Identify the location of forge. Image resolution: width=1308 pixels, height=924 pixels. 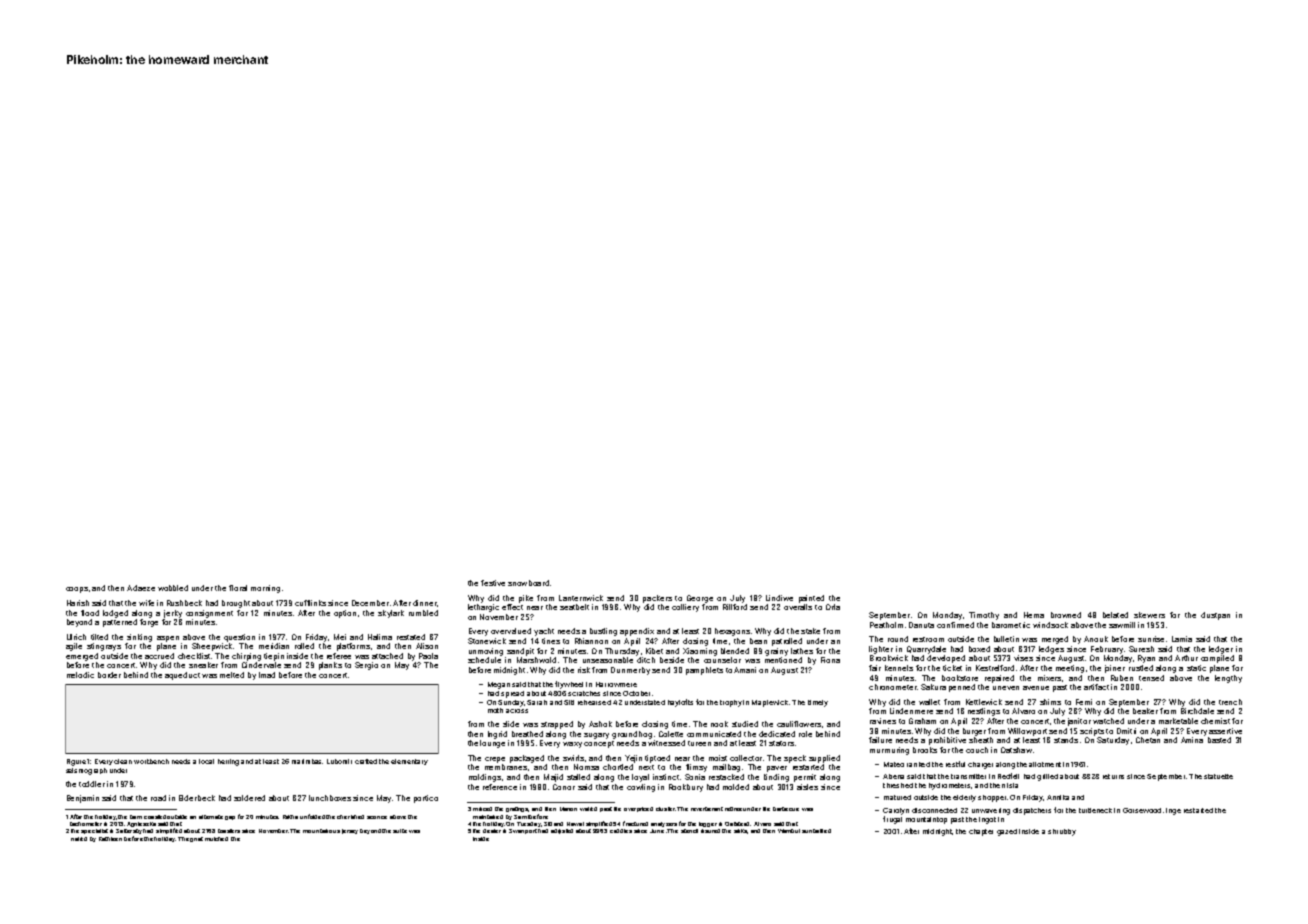
(149, 623).
